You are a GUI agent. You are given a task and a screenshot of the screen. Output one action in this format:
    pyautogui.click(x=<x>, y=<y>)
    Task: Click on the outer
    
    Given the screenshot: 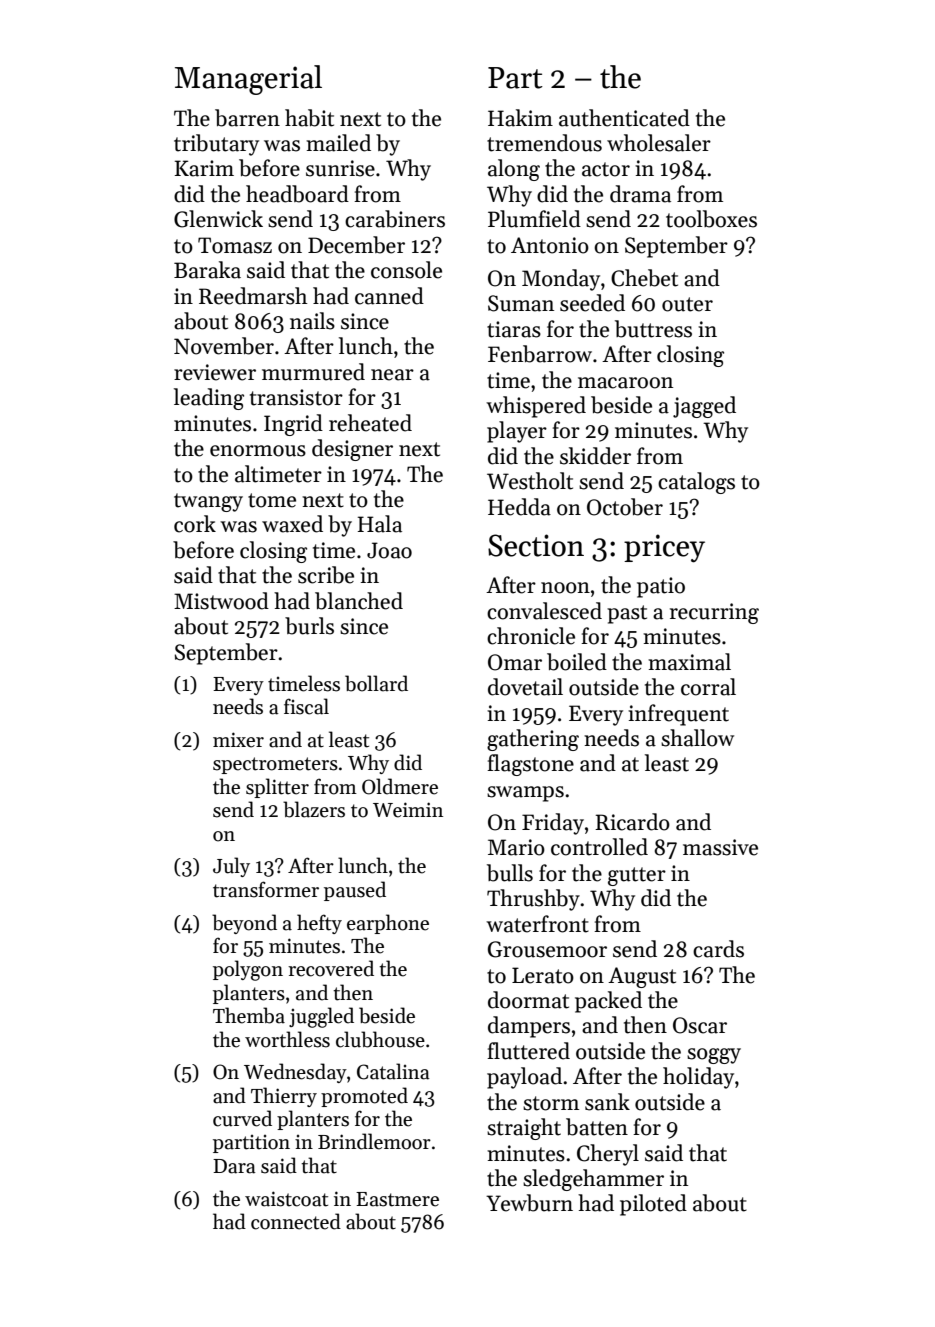 What is the action you would take?
    pyautogui.click(x=687, y=304)
